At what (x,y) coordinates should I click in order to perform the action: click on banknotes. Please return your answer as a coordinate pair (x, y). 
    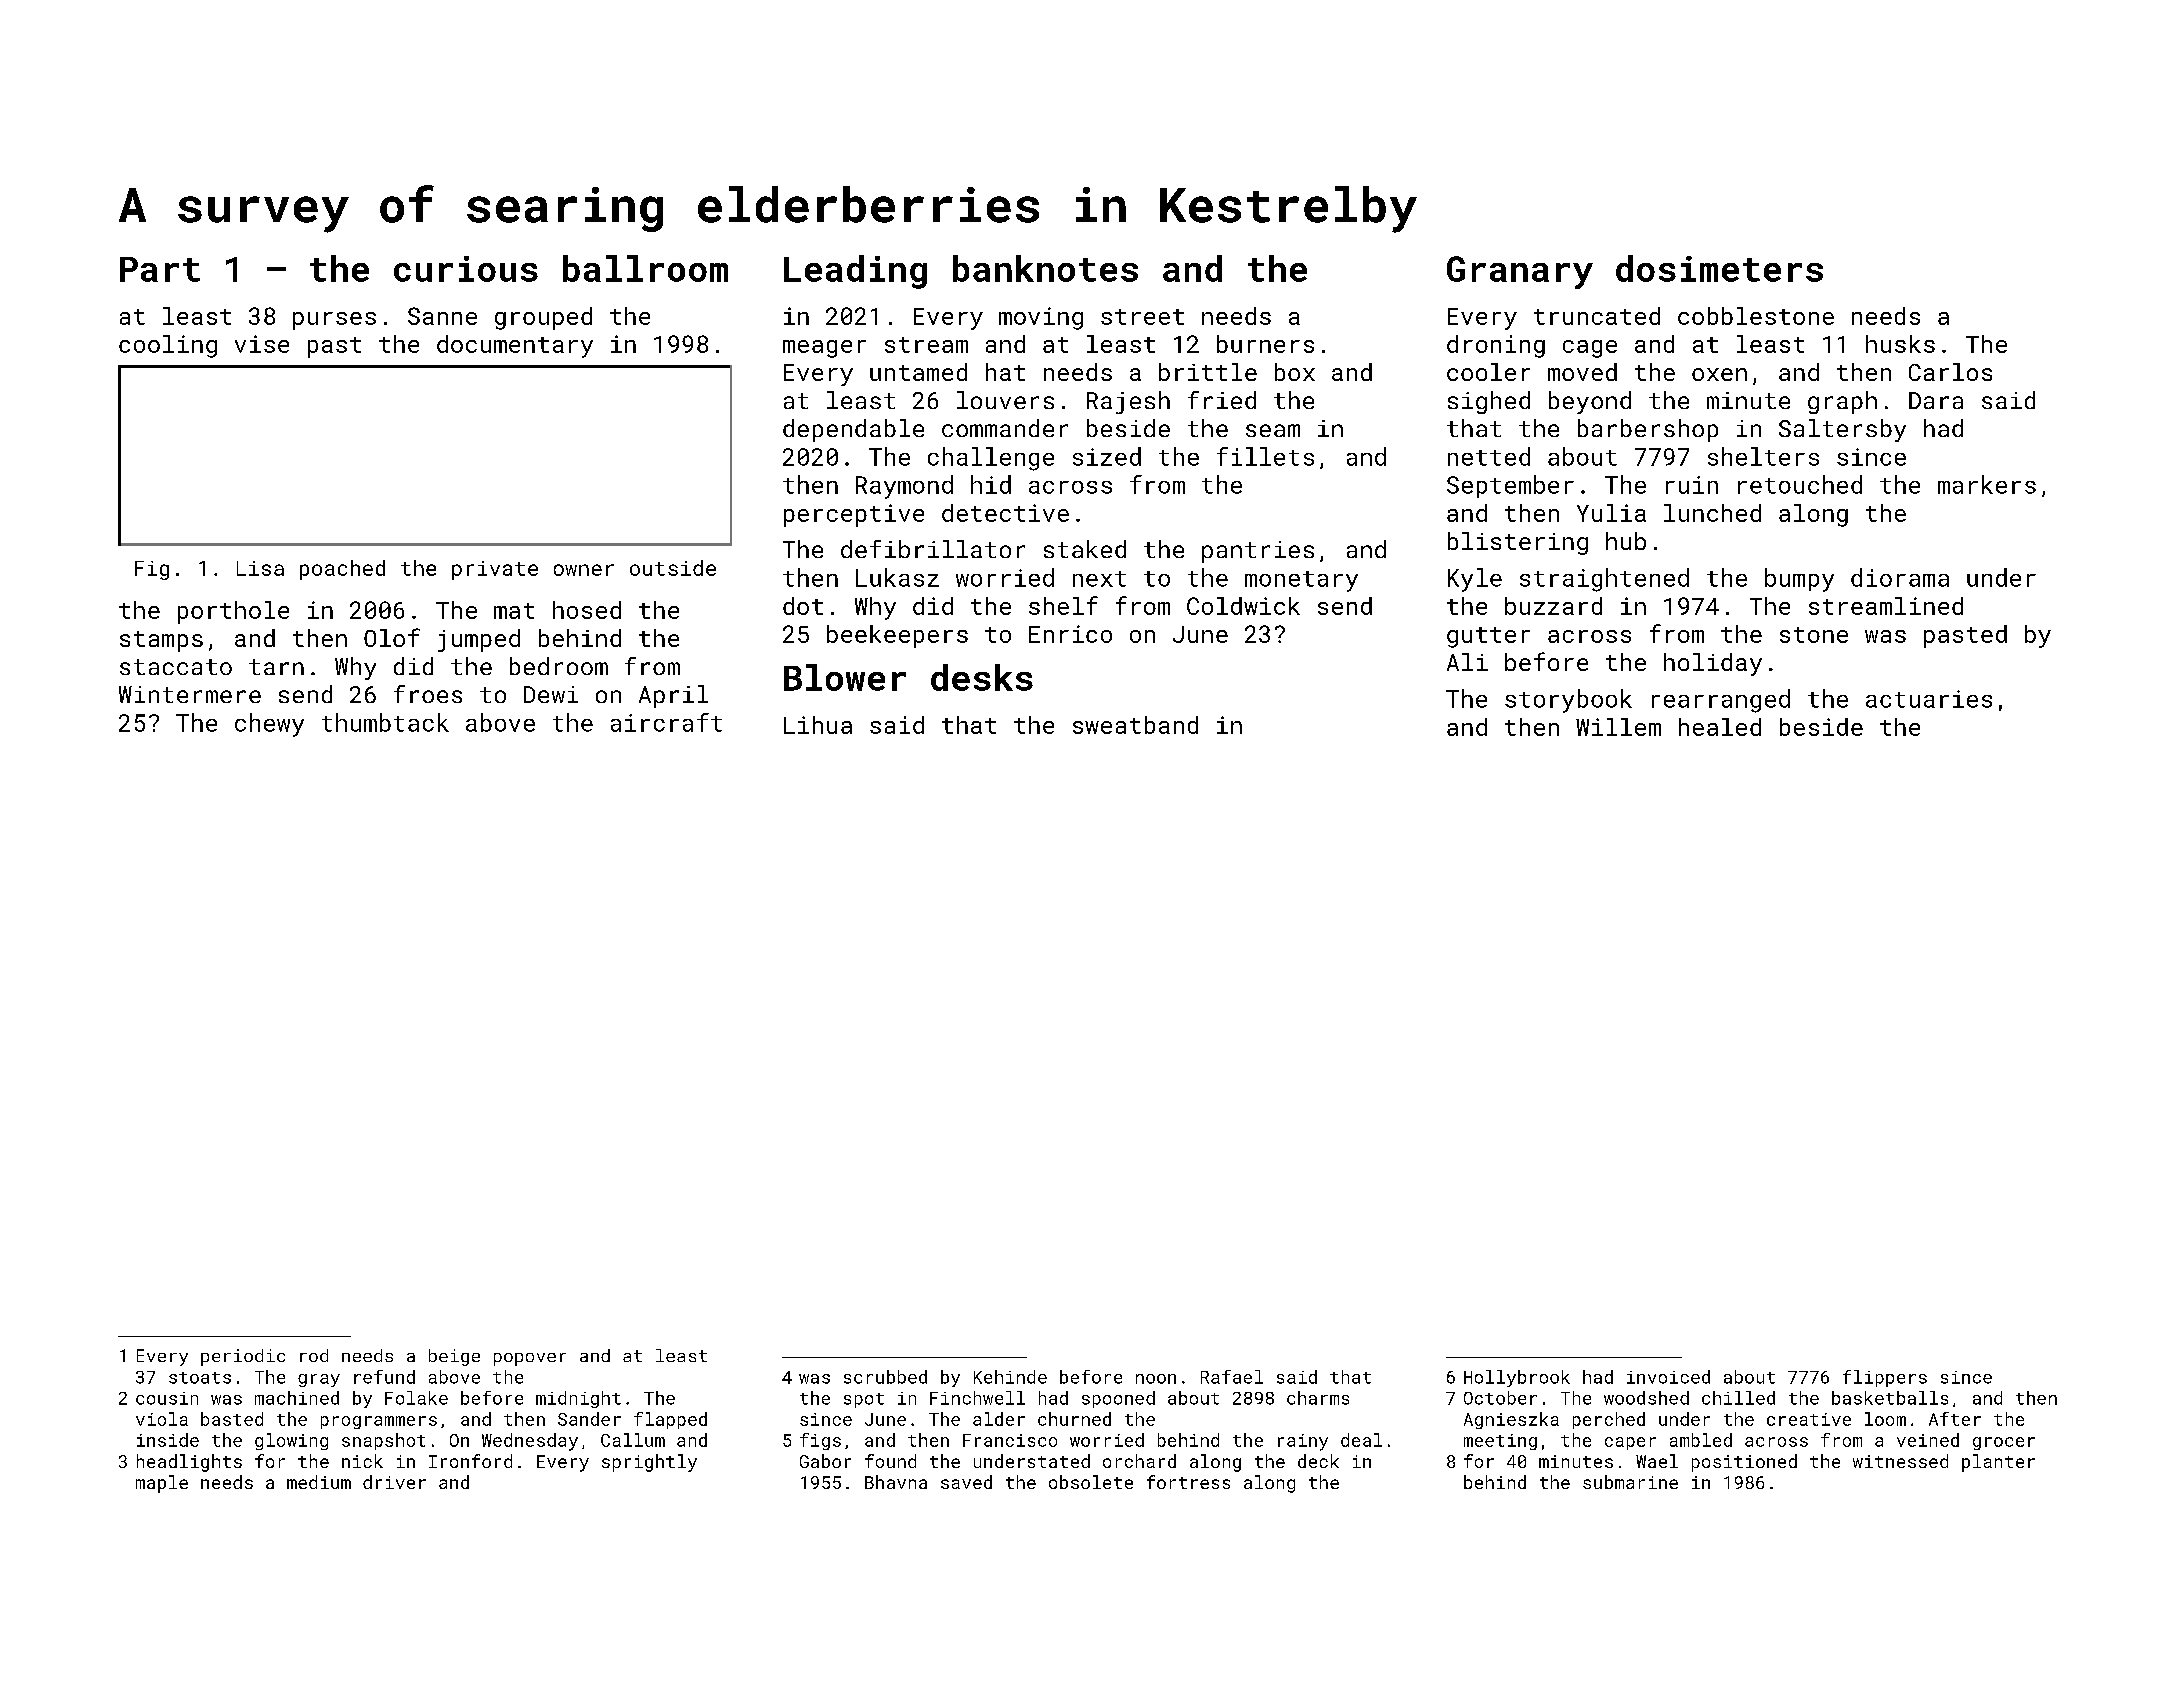
    Looking at the image, I should click on (1045, 268).
